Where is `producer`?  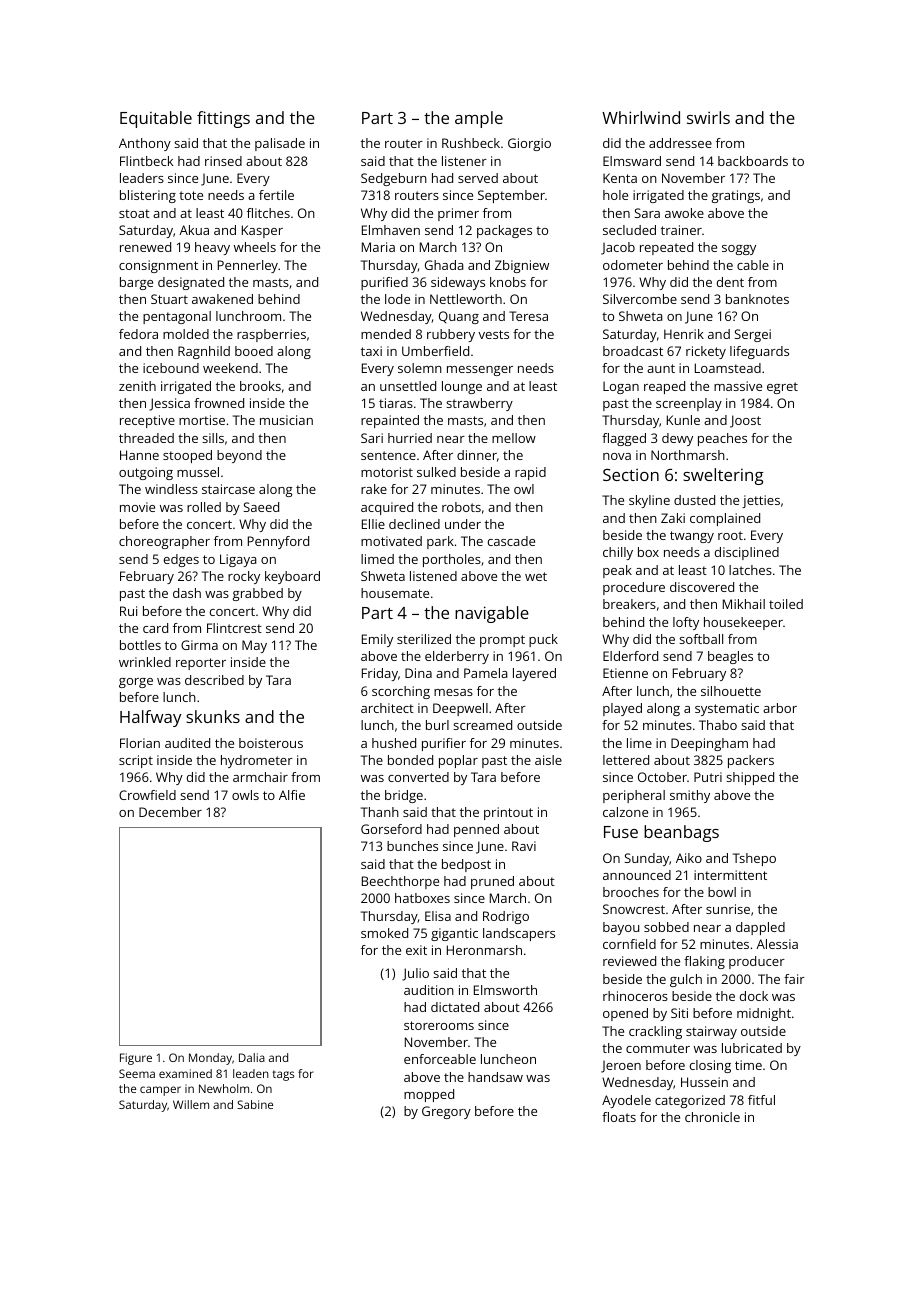
producer is located at coordinates (757, 962).
